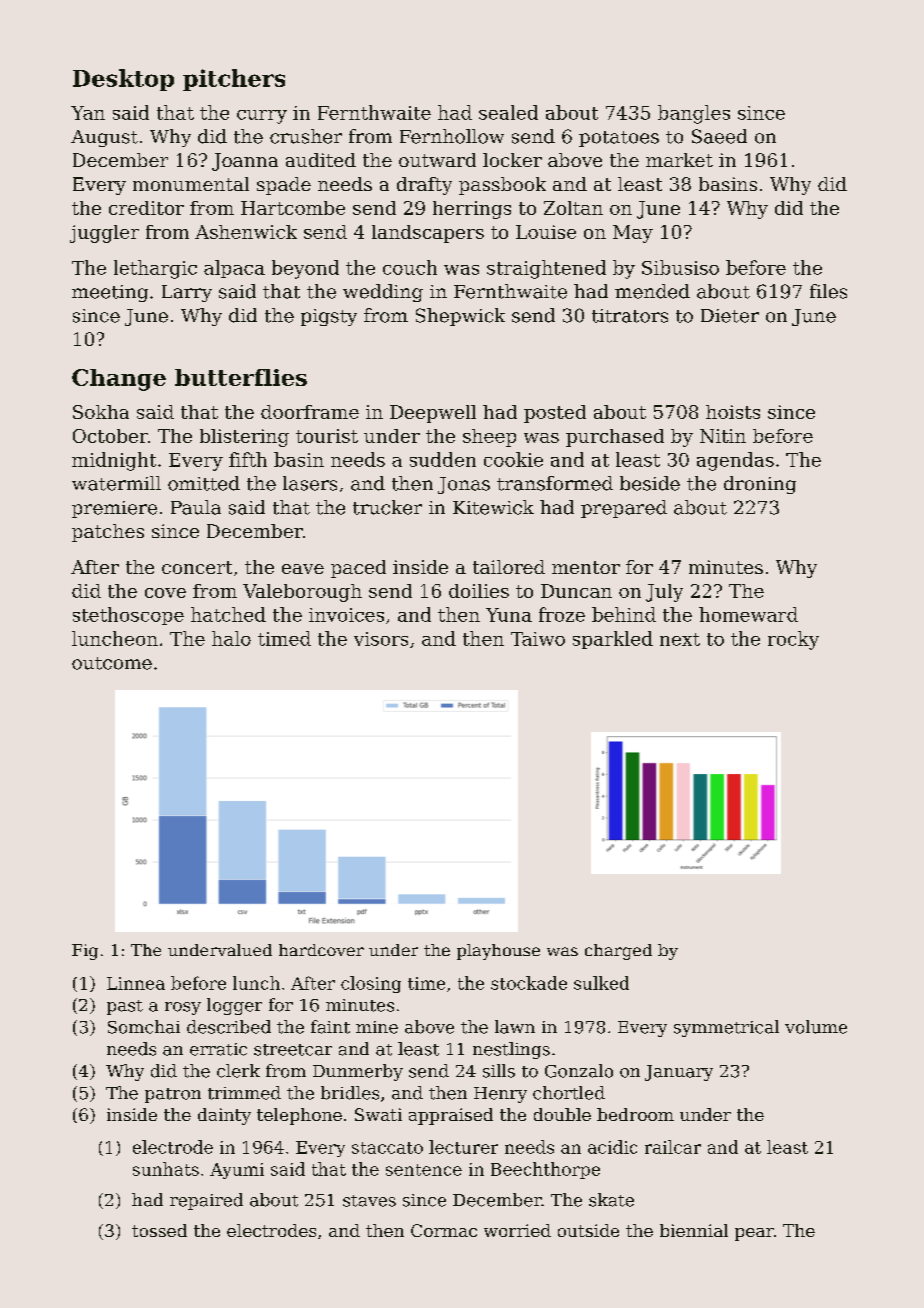  I want to click on Cormac, so click(444, 1230).
